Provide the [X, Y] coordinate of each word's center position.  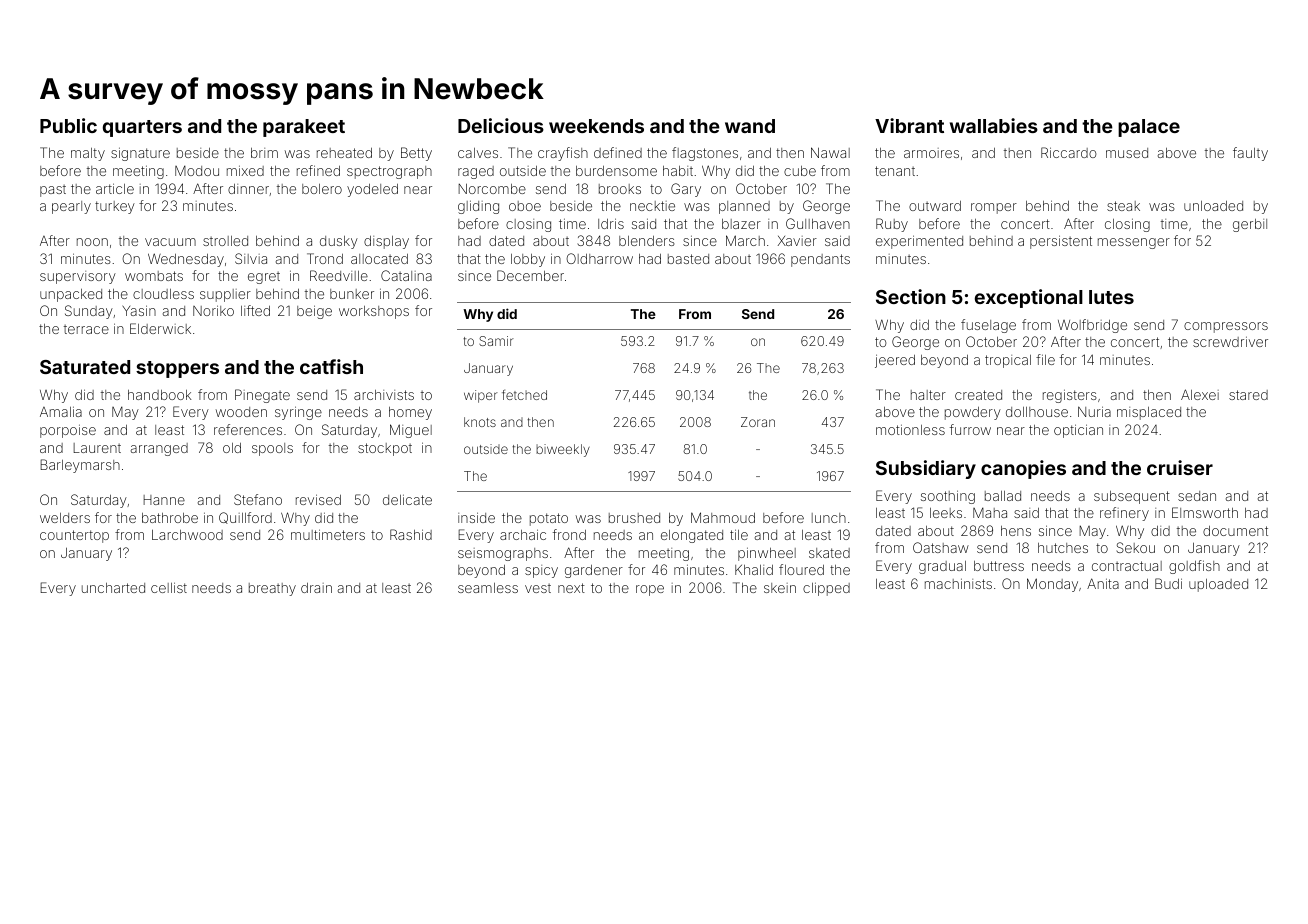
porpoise [68, 431]
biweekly [563, 450]
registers [1070, 396]
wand [750, 126]
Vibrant [909, 125]
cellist [169, 587]
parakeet [304, 128]
